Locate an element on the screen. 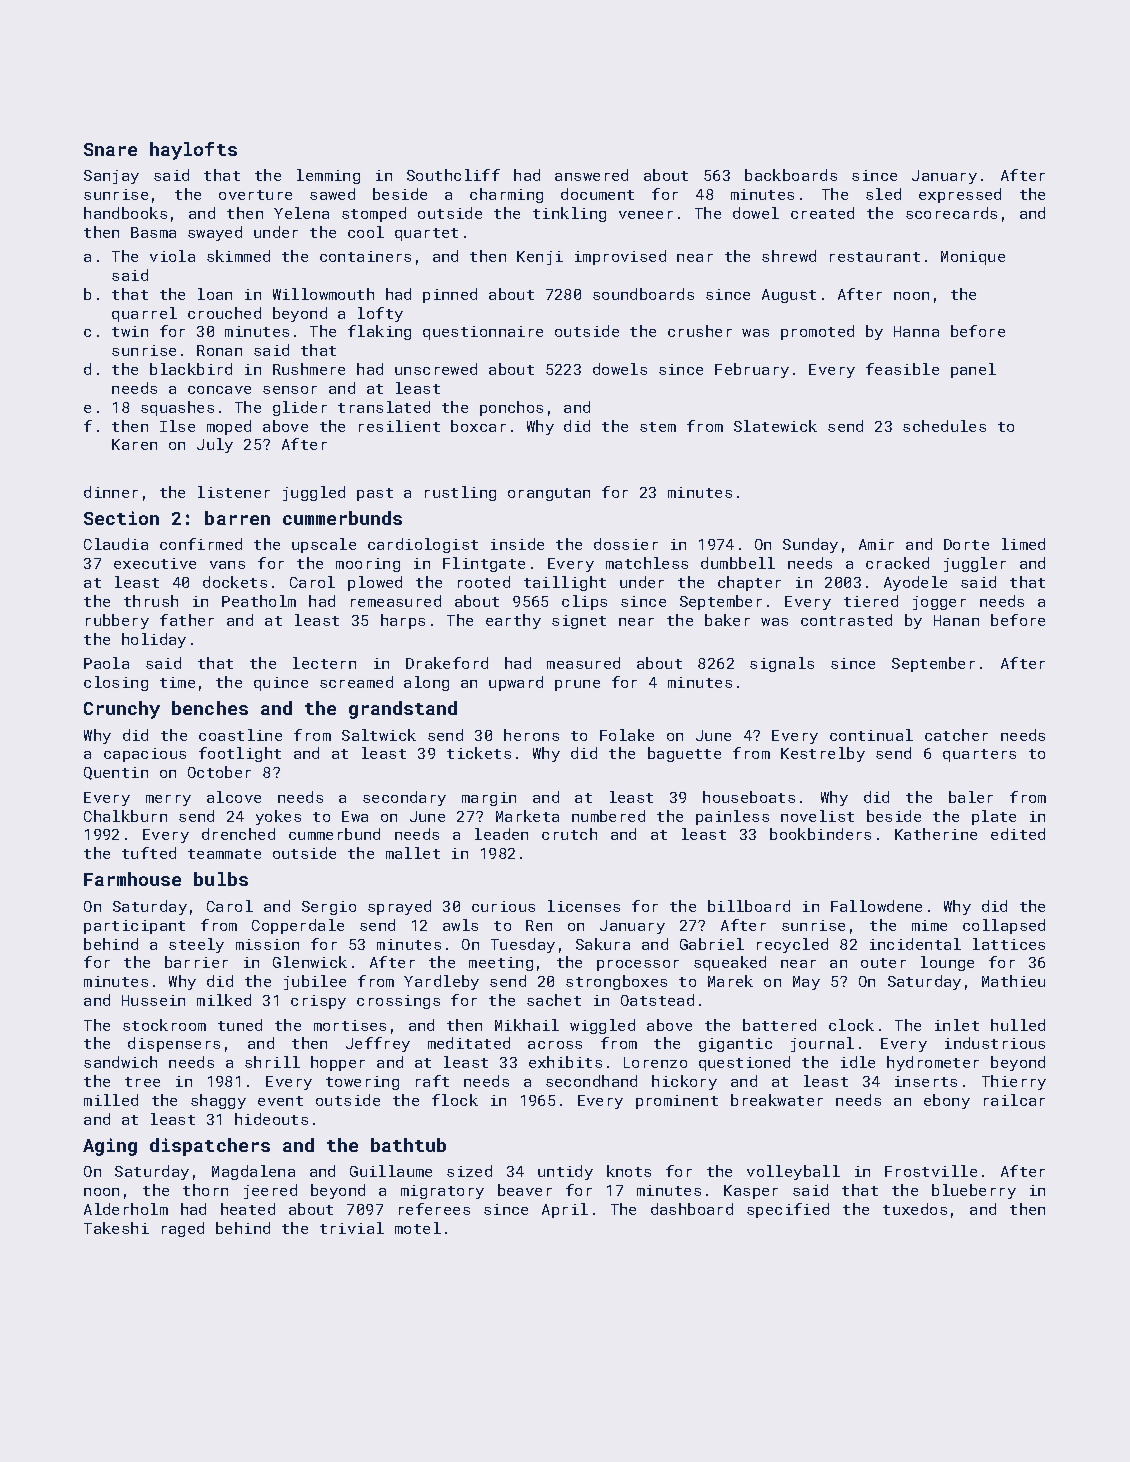 The image size is (1130, 1462). secondhand is located at coordinates (591, 1081).
